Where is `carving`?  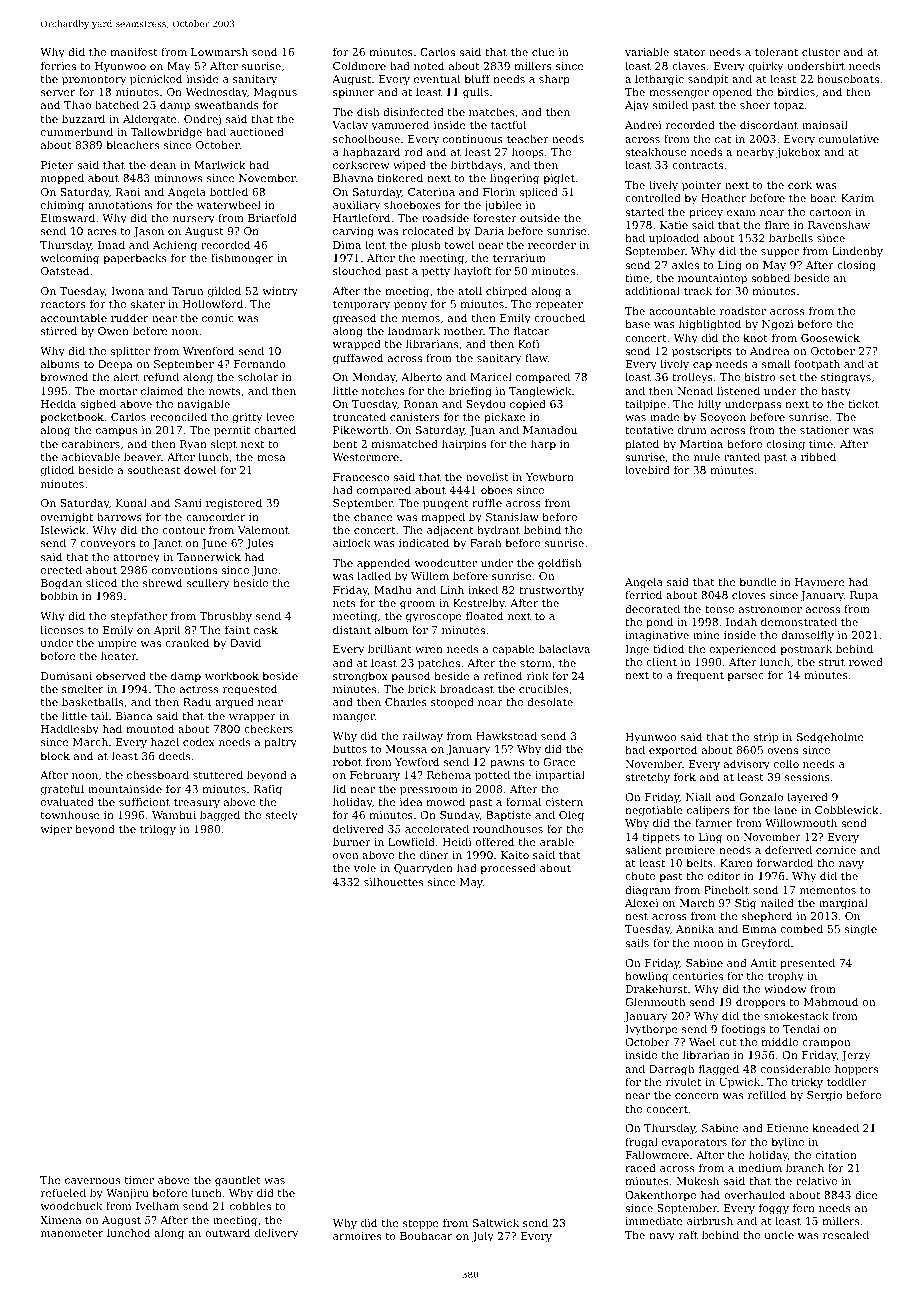 carving is located at coordinates (353, 232).
